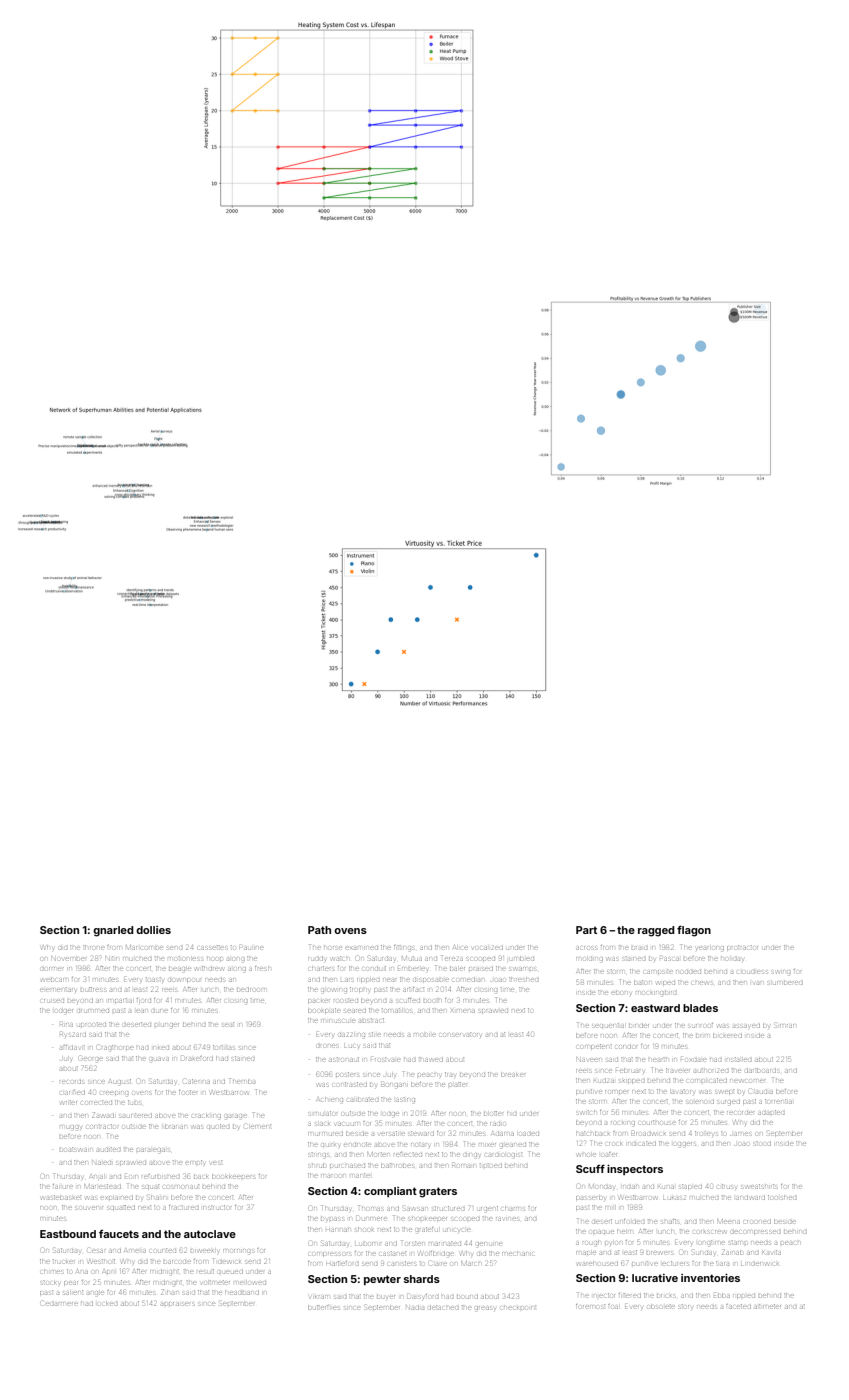 Image resolution: width=849 pixels, height=1400 pixels. What do you see at coordinates (639, 948) in the image?
I see `braid` at bounding box center [639, 948].
